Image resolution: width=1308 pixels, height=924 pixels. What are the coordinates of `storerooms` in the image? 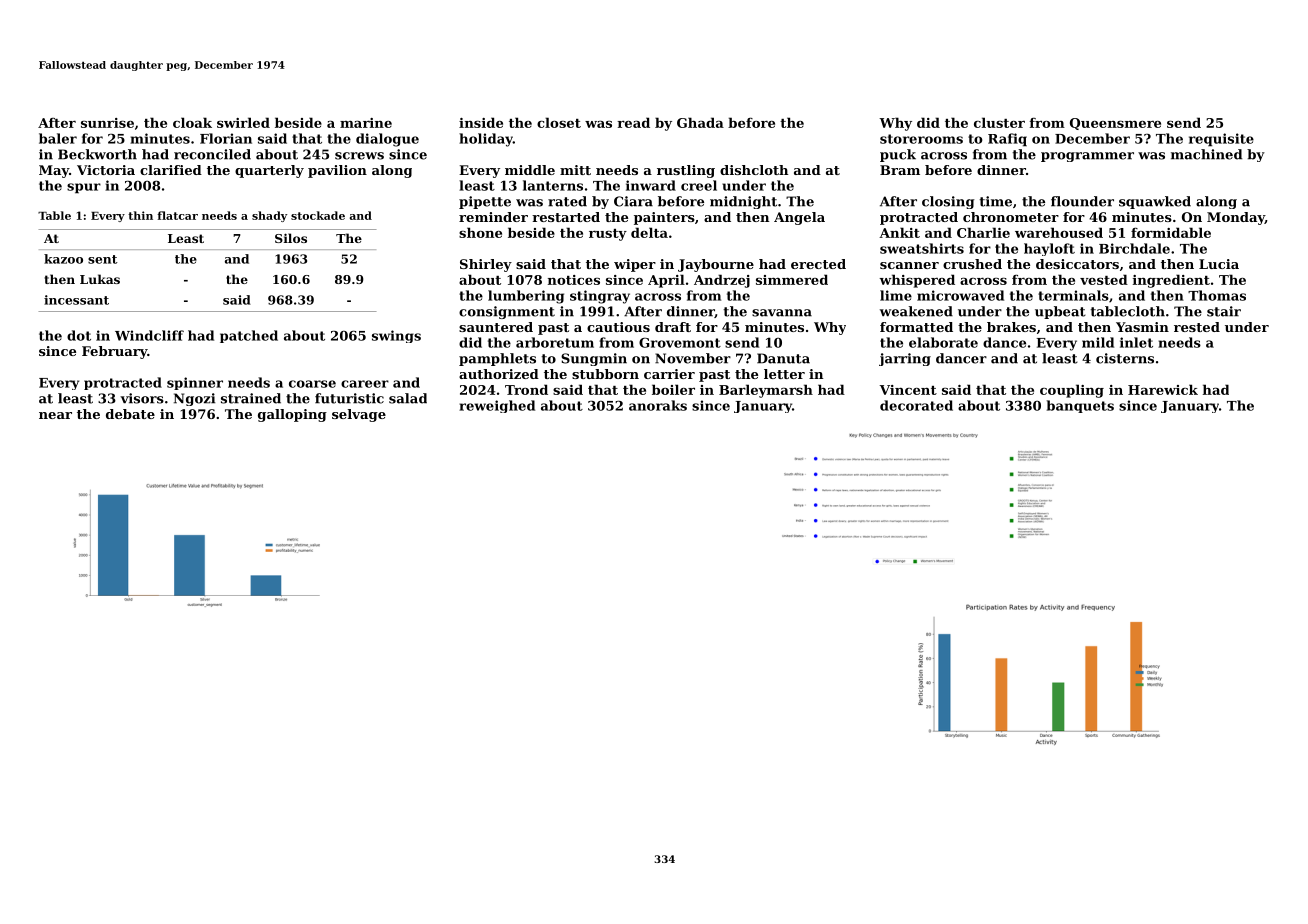 It's located at (921, 139).
